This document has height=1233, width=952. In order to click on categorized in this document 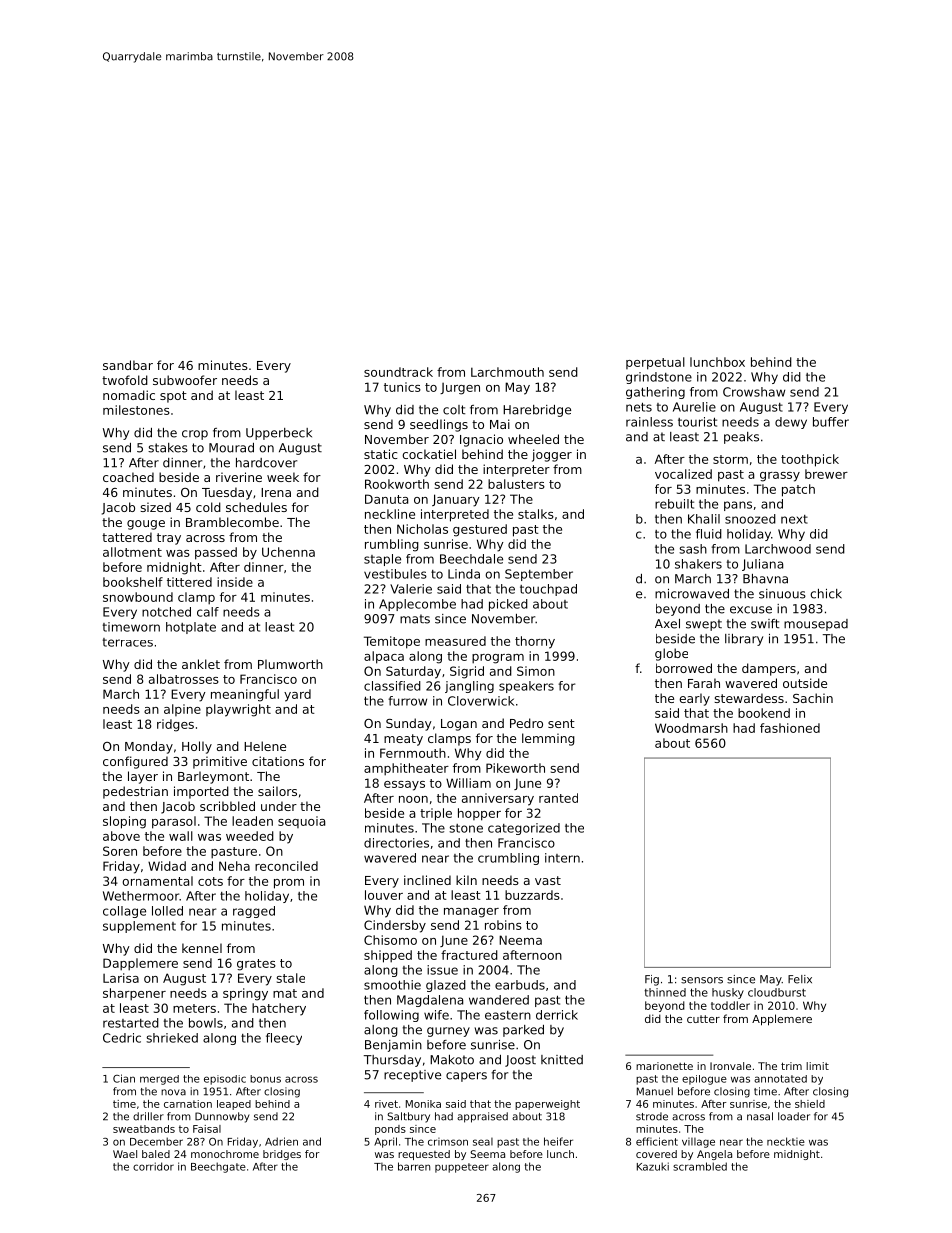, I will do `click(524, 829)`.
